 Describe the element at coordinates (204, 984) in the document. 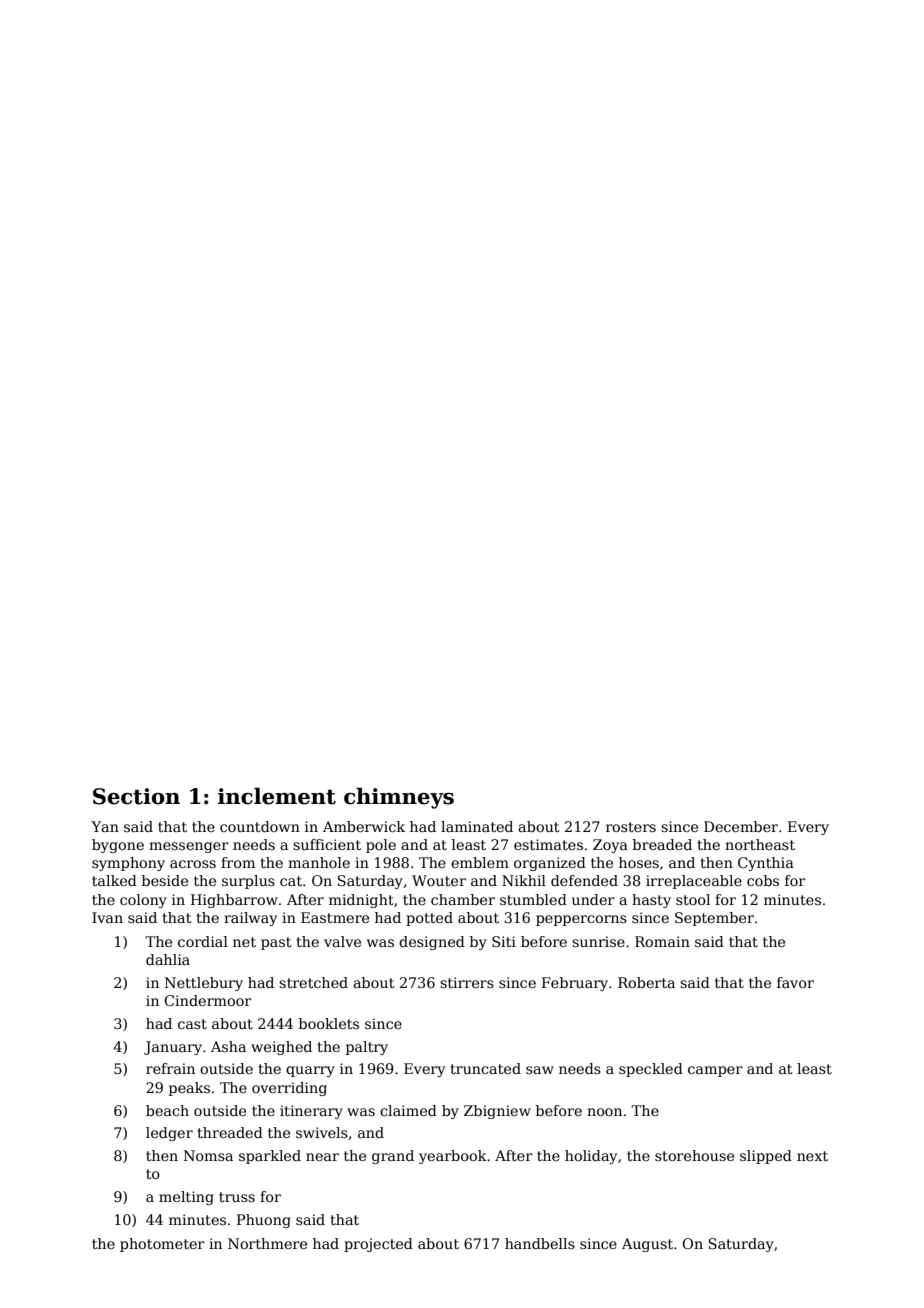

I see `Nettlebury` at that location.
